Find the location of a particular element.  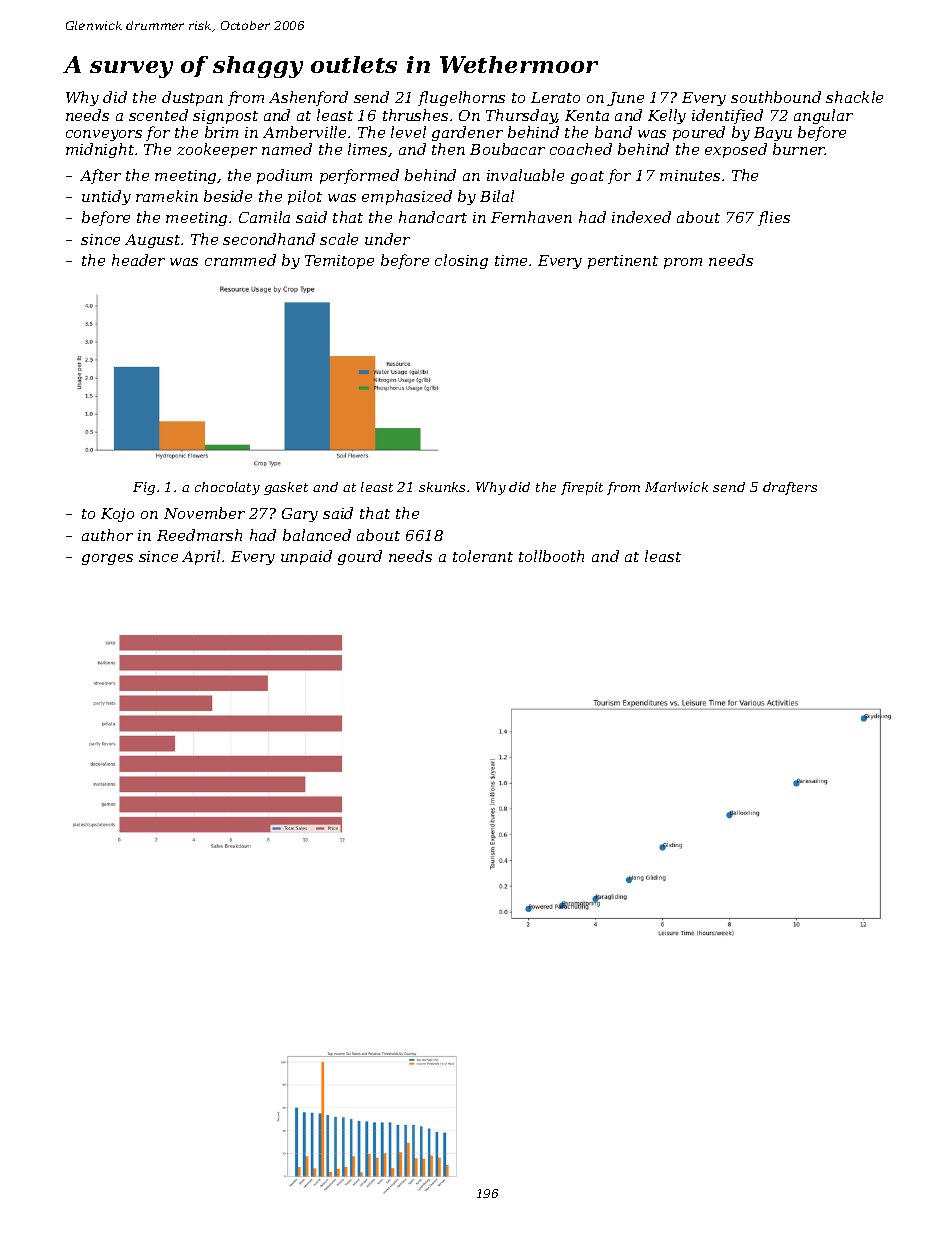

chocolaty is located at coordinates (227, 488).
